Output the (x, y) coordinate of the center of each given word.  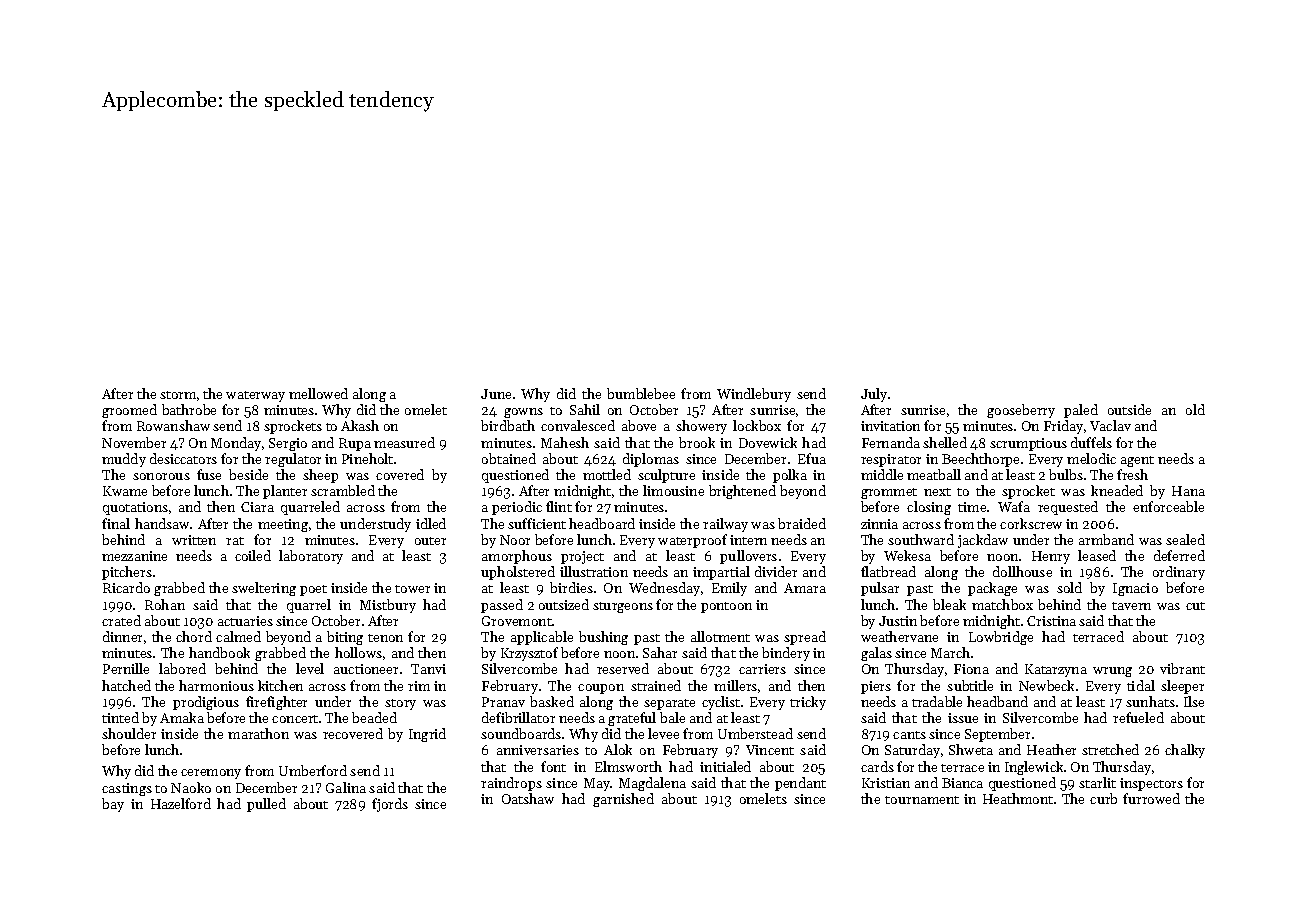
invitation (890, 426)
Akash (360, 425)
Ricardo (126, 587)
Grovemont (517, 621)
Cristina (1051, 621)
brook (697, 442)
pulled (266, 805)
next (937, 492)
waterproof (692, 541)
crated (121, 620)
